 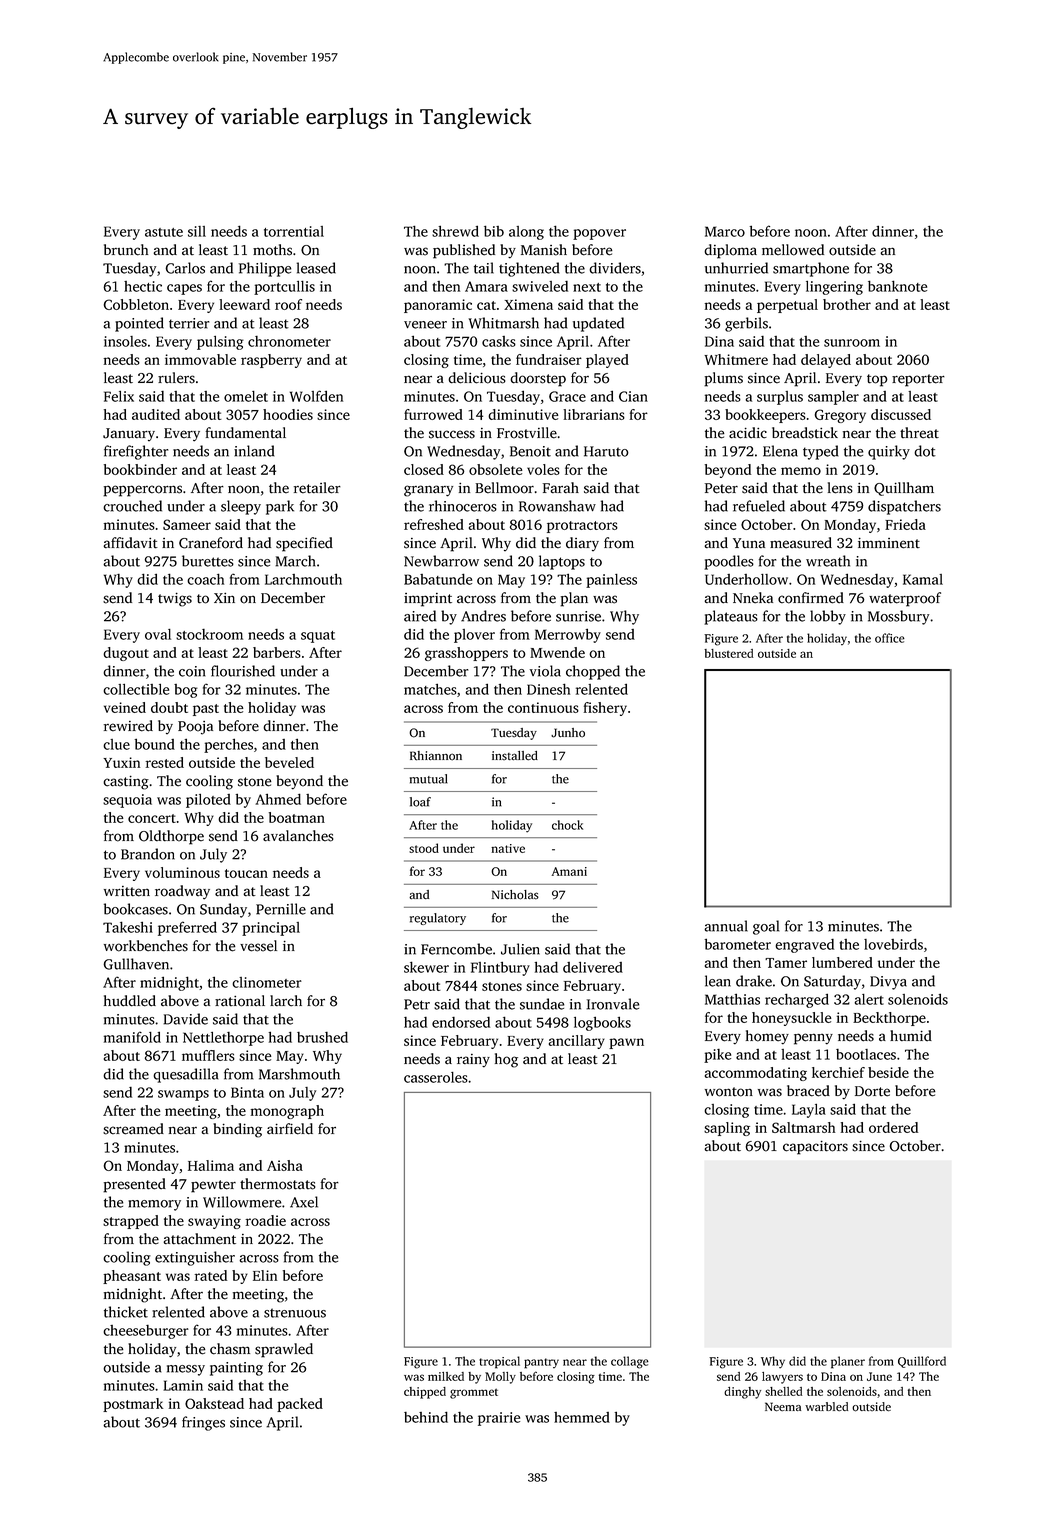 What do you see at coordinates (446, 1376) in the document?
I see `milked` at bounding box center [446, 1376].
